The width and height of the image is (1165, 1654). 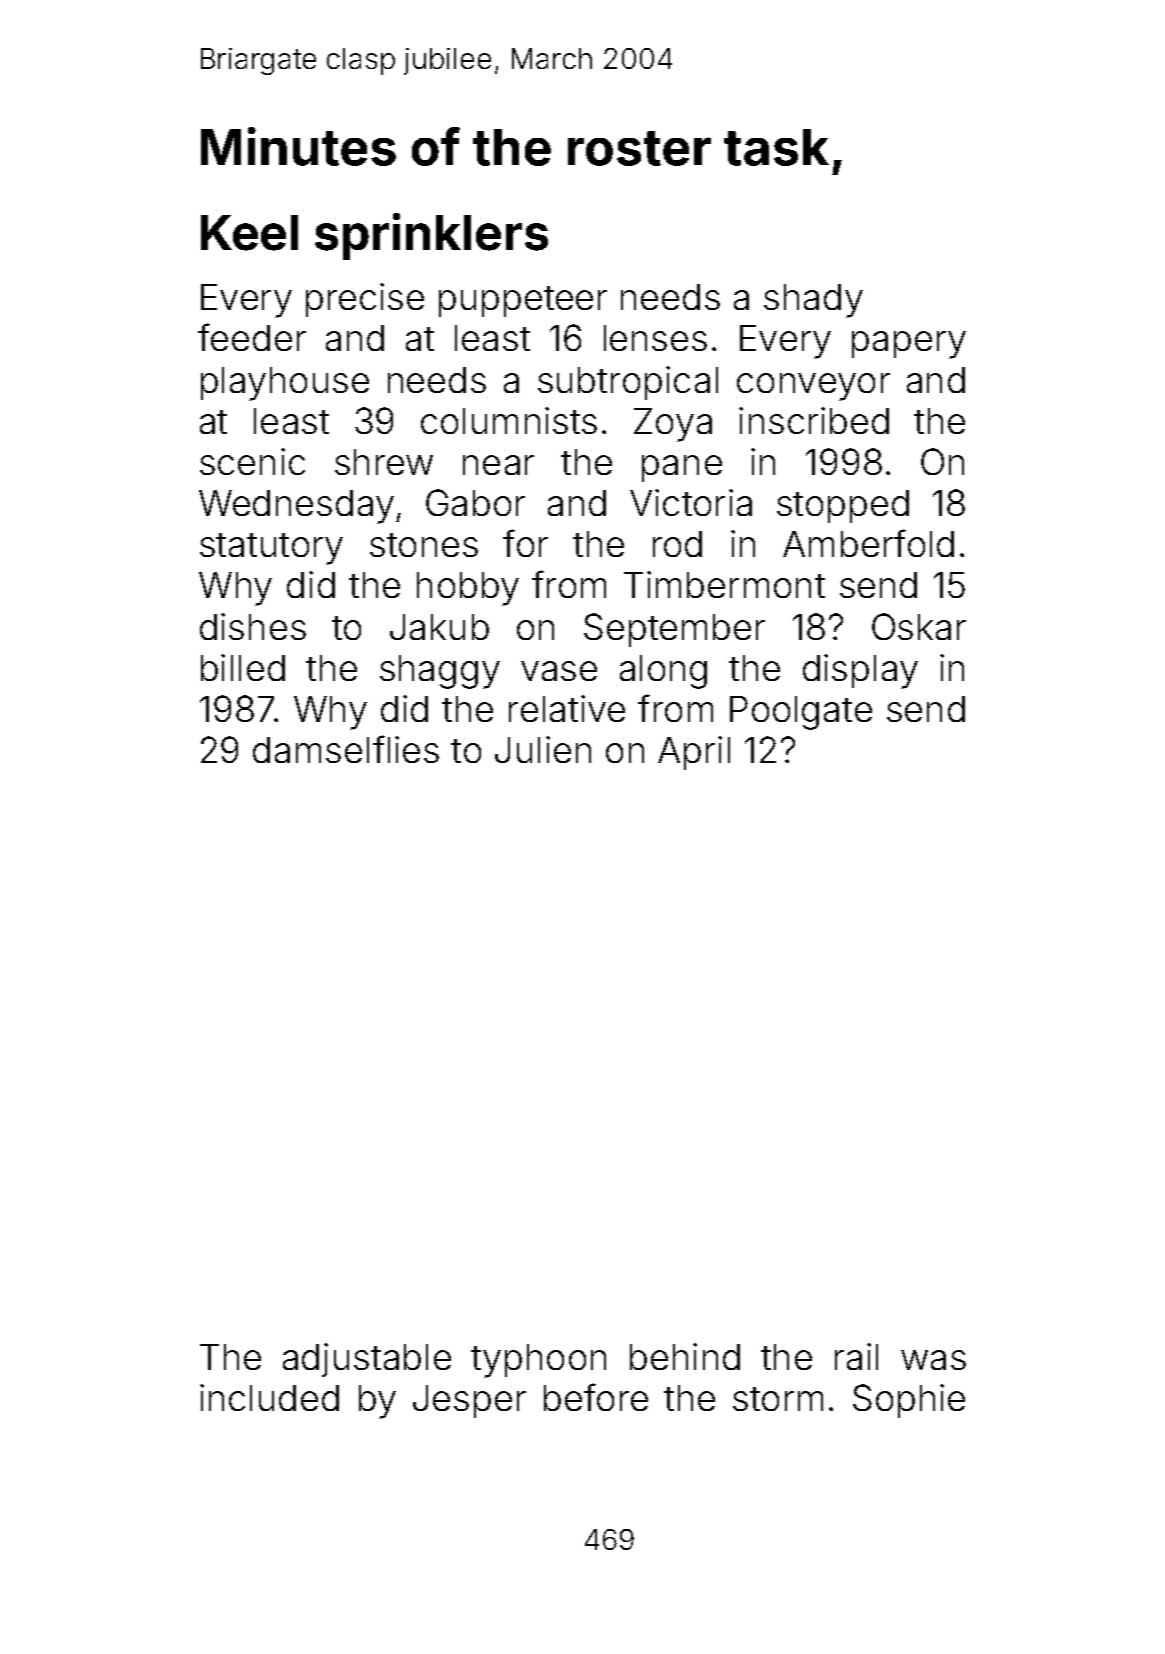 What do you see at coordinates (431, 236) in the image?
I see `sprinklers` at bounding box center [431, 236].
